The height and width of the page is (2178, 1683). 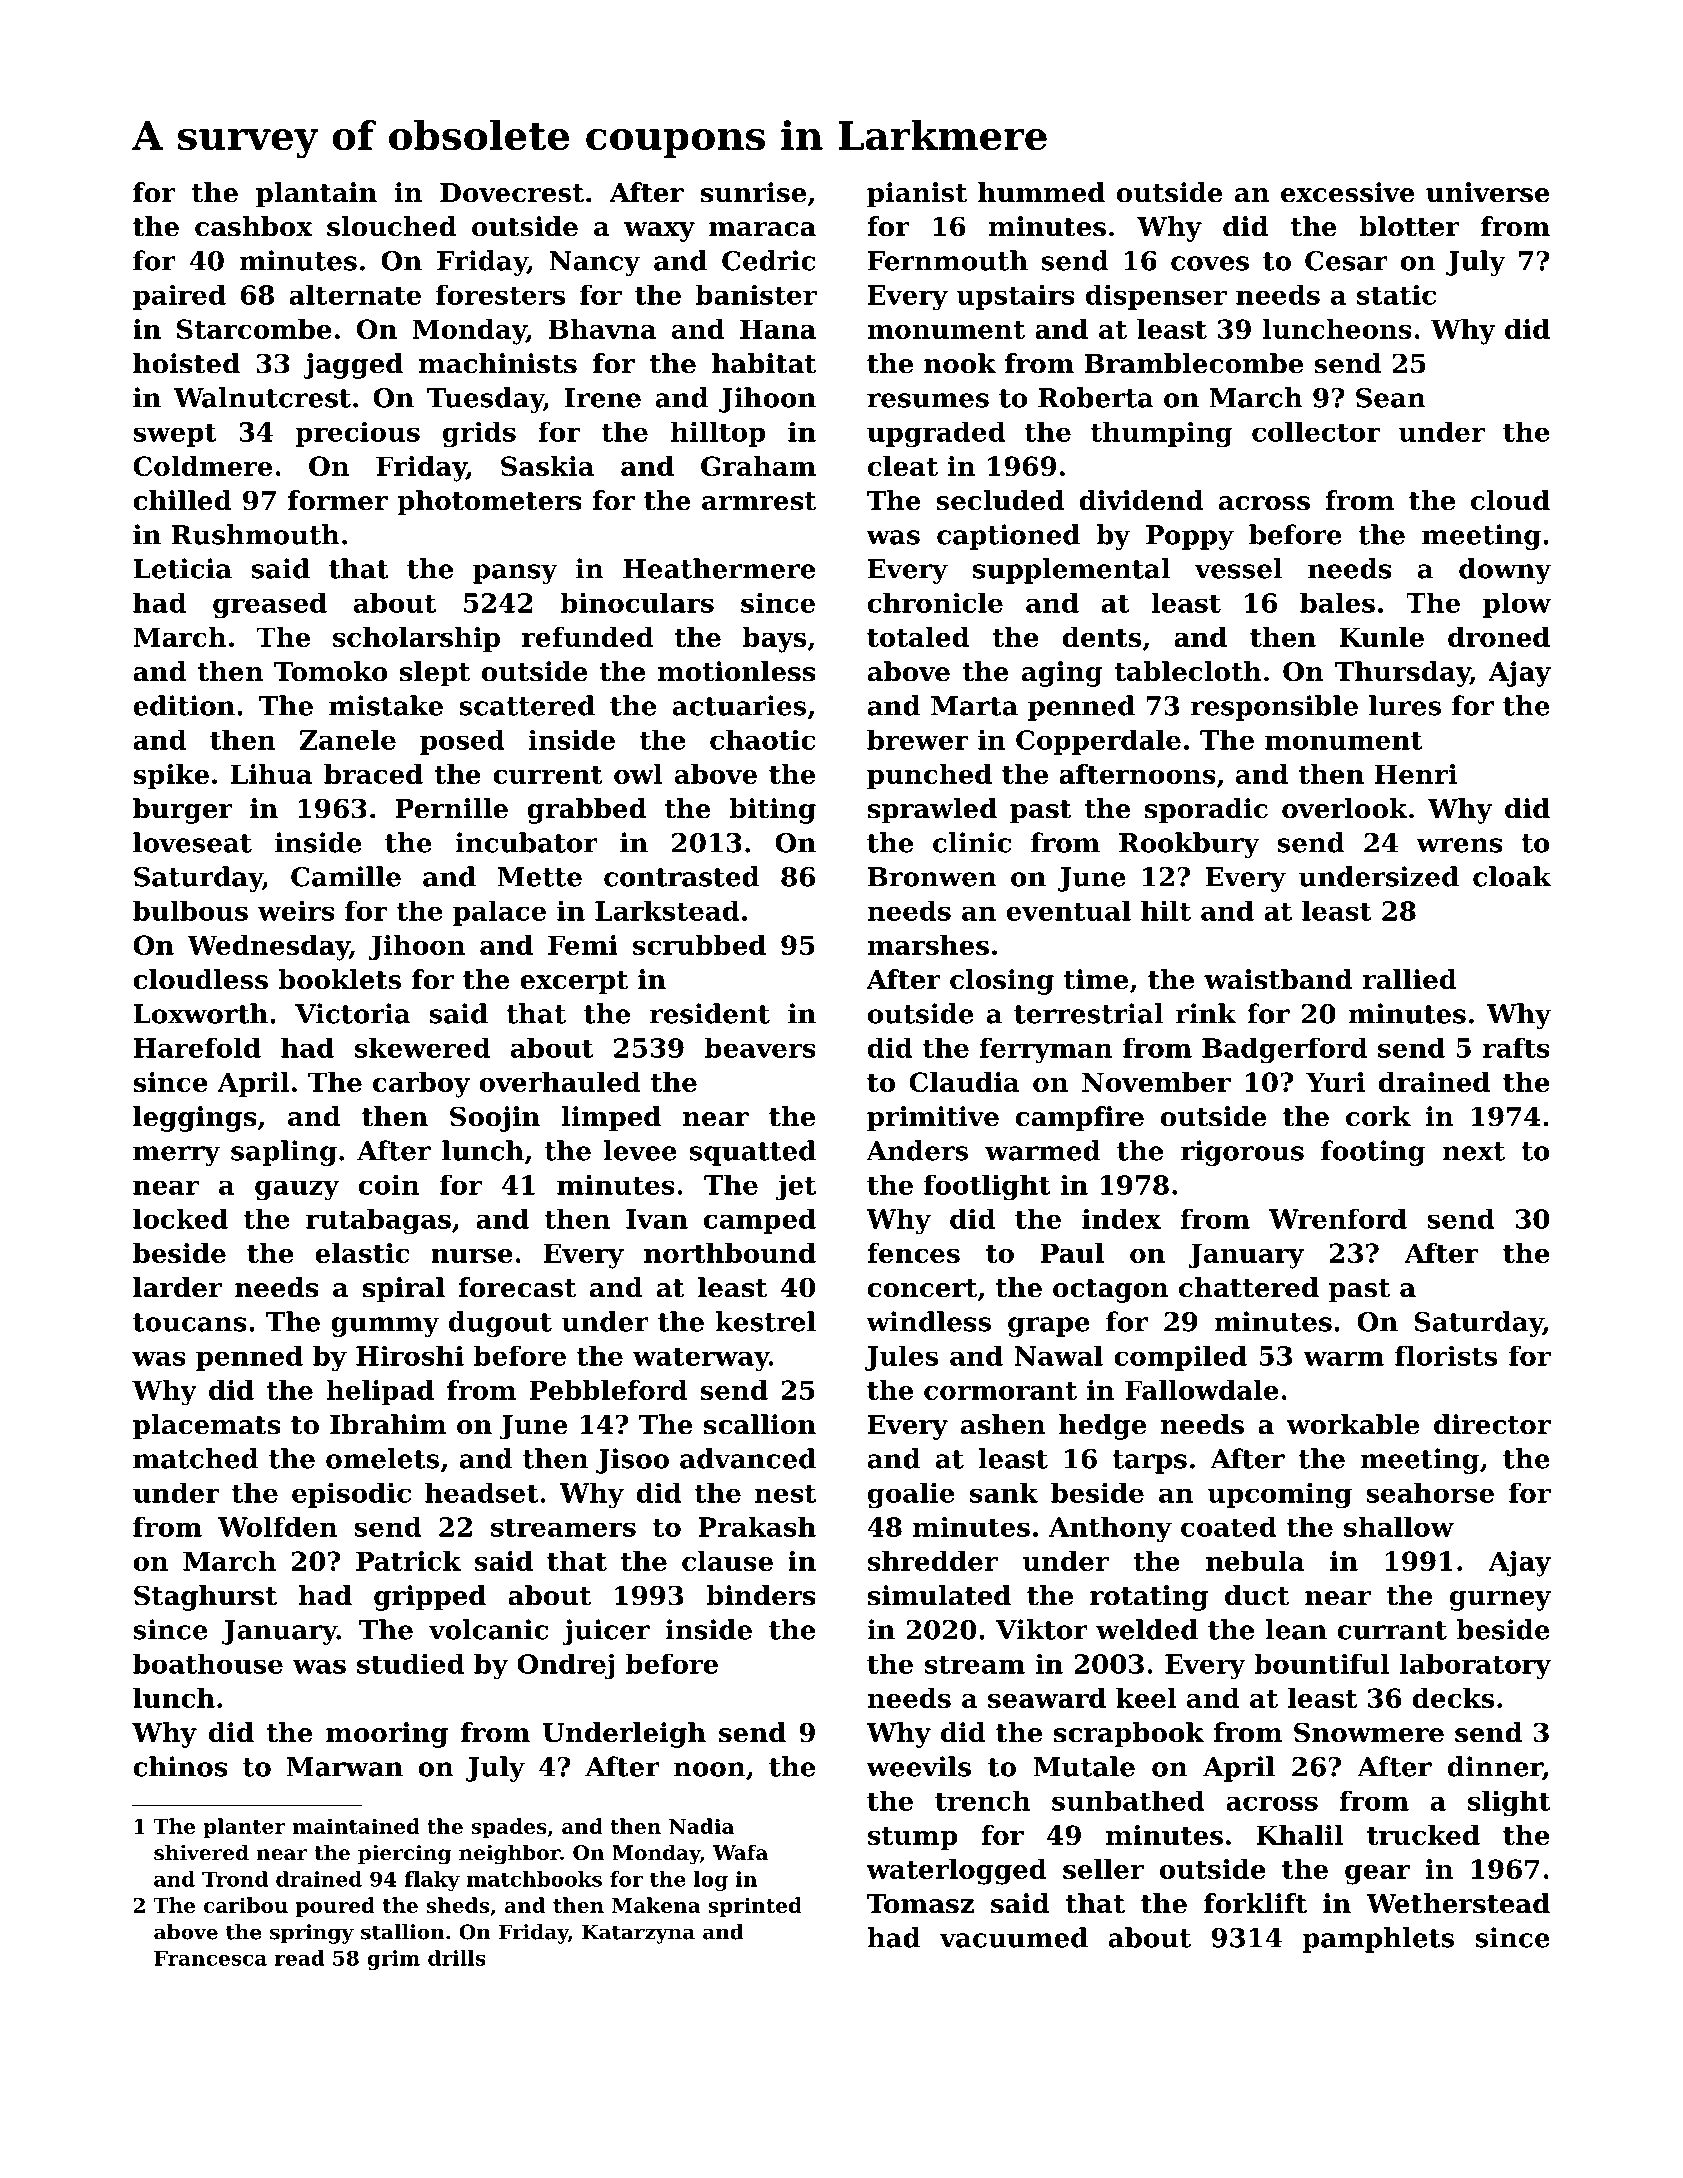 I want to click on northbound, so click(x=730, y=1253).
